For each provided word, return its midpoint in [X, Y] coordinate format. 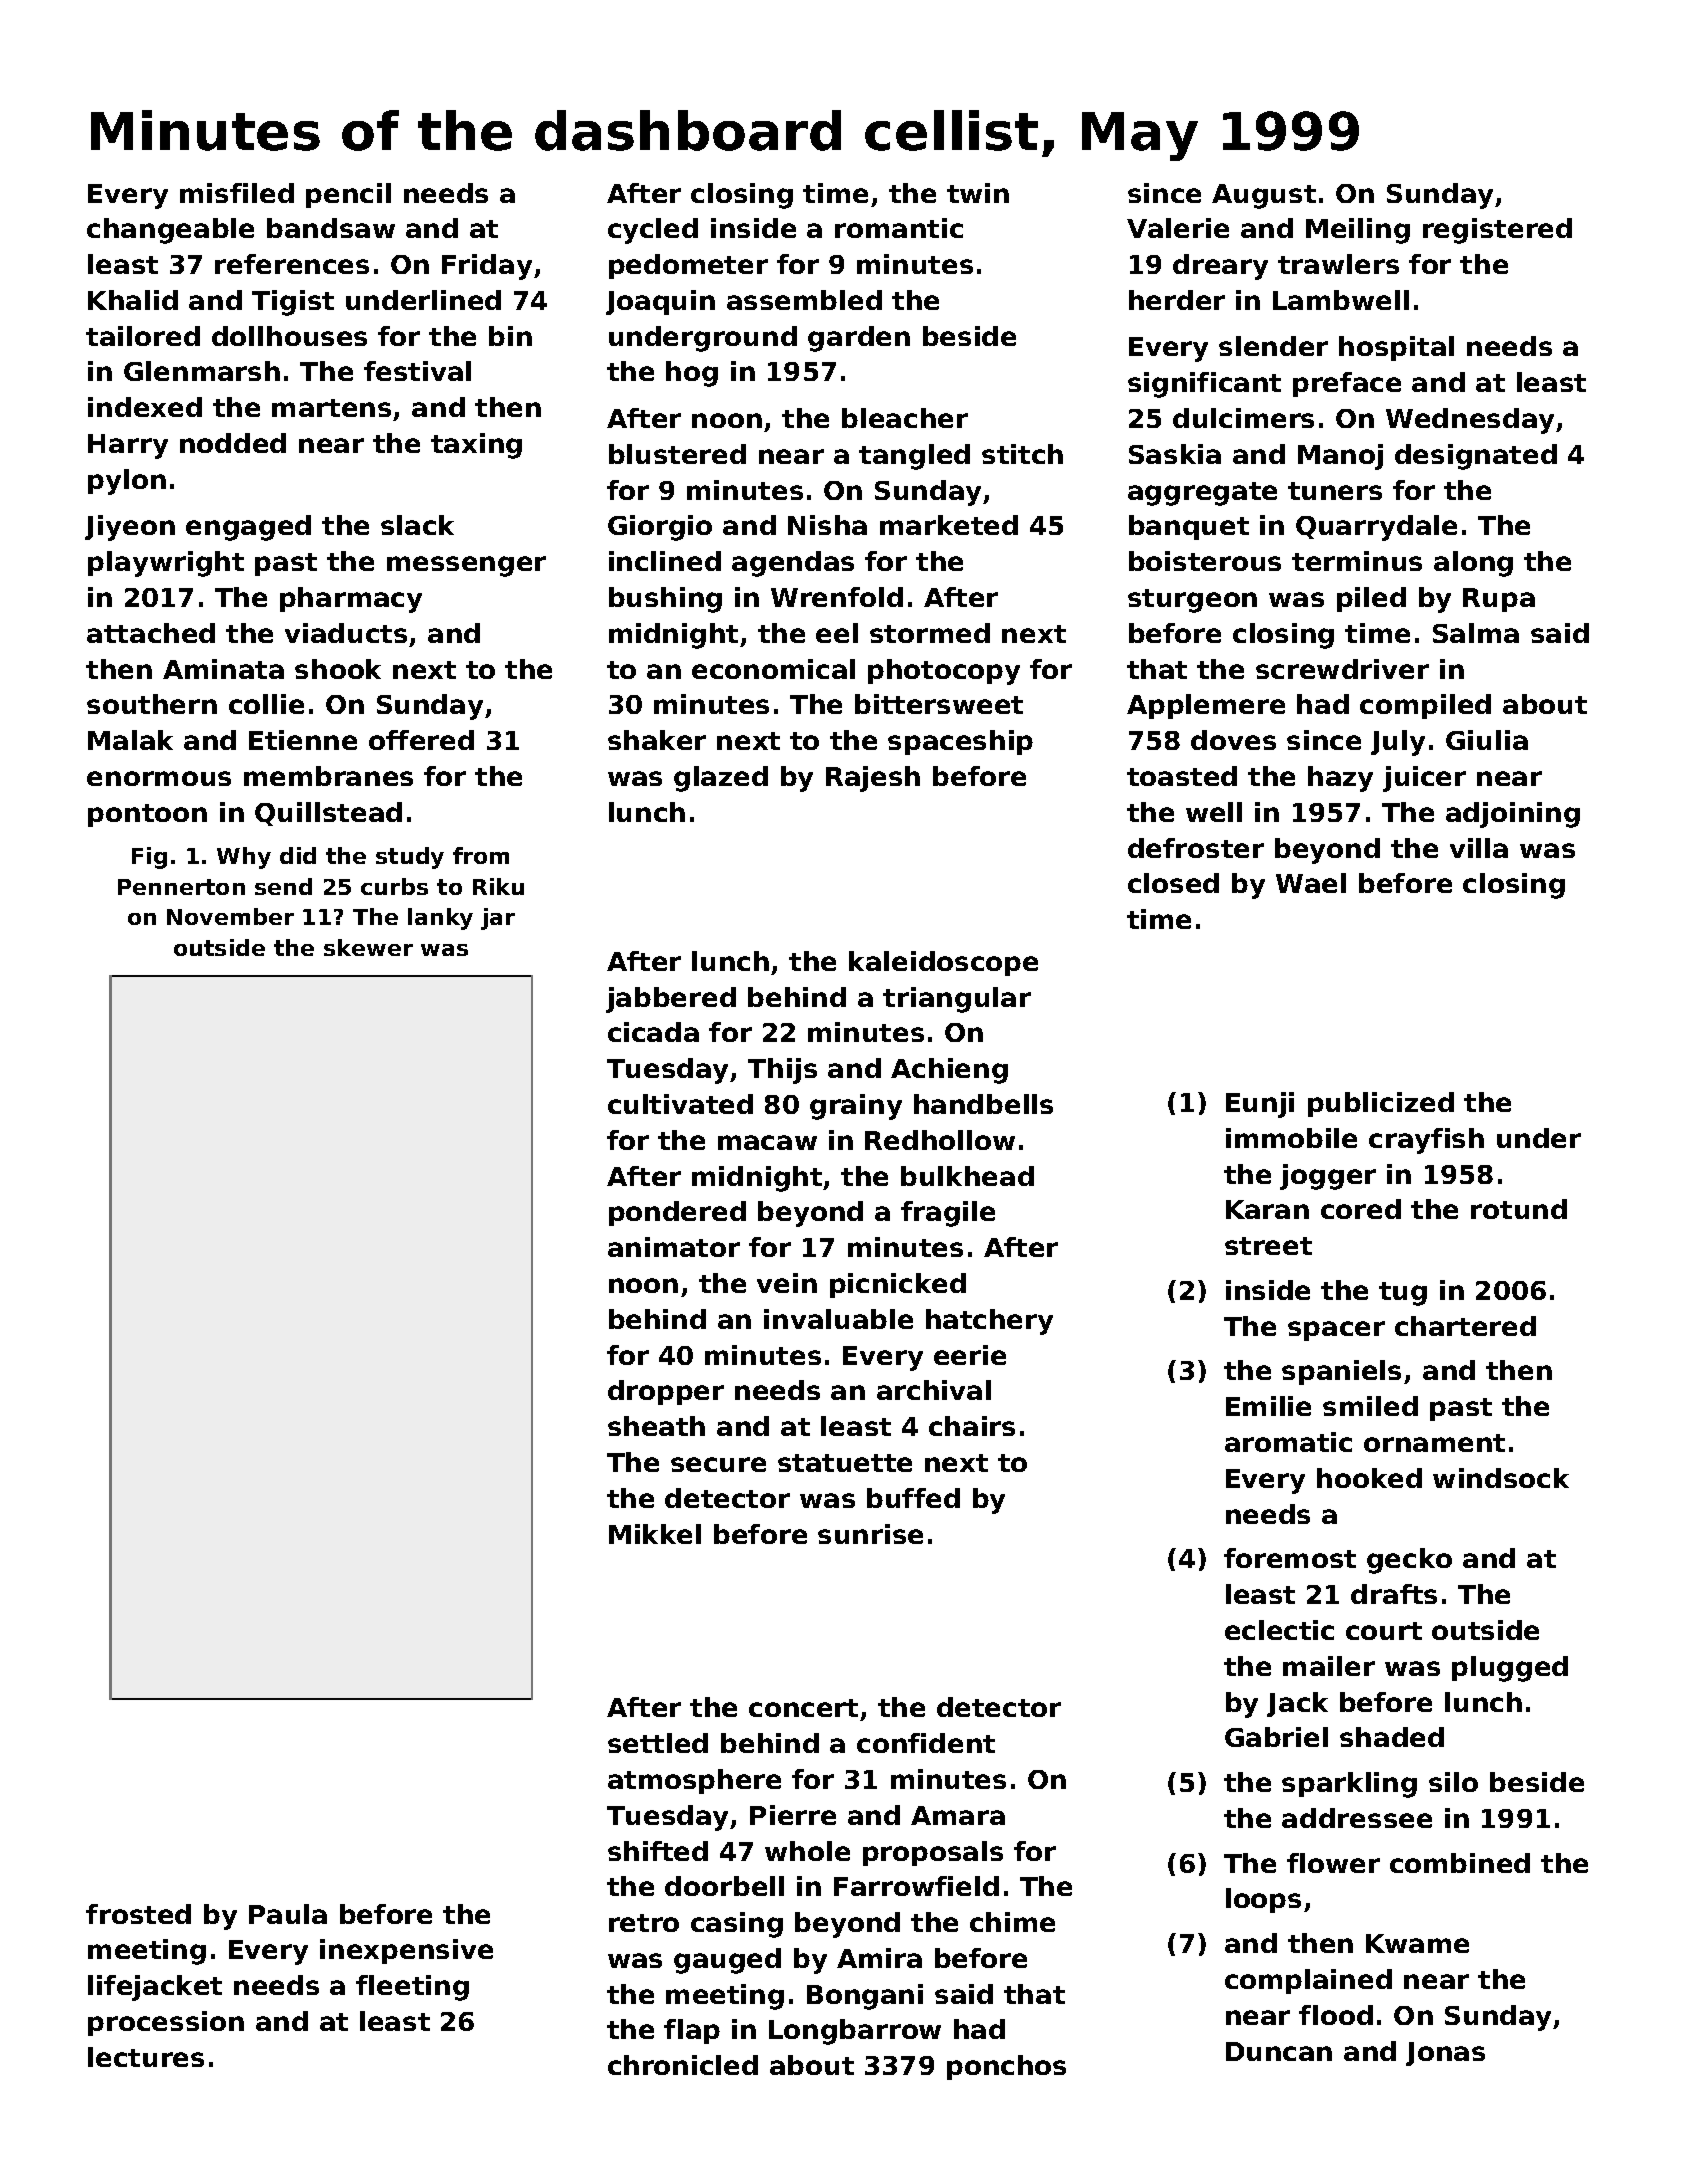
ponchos [1006, 2067]
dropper [666, 1392]
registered [1497, 231]
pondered [677, 1213]
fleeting [412, 1988]
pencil [348, 195]
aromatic [1288, 1442]
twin [978, 193]
